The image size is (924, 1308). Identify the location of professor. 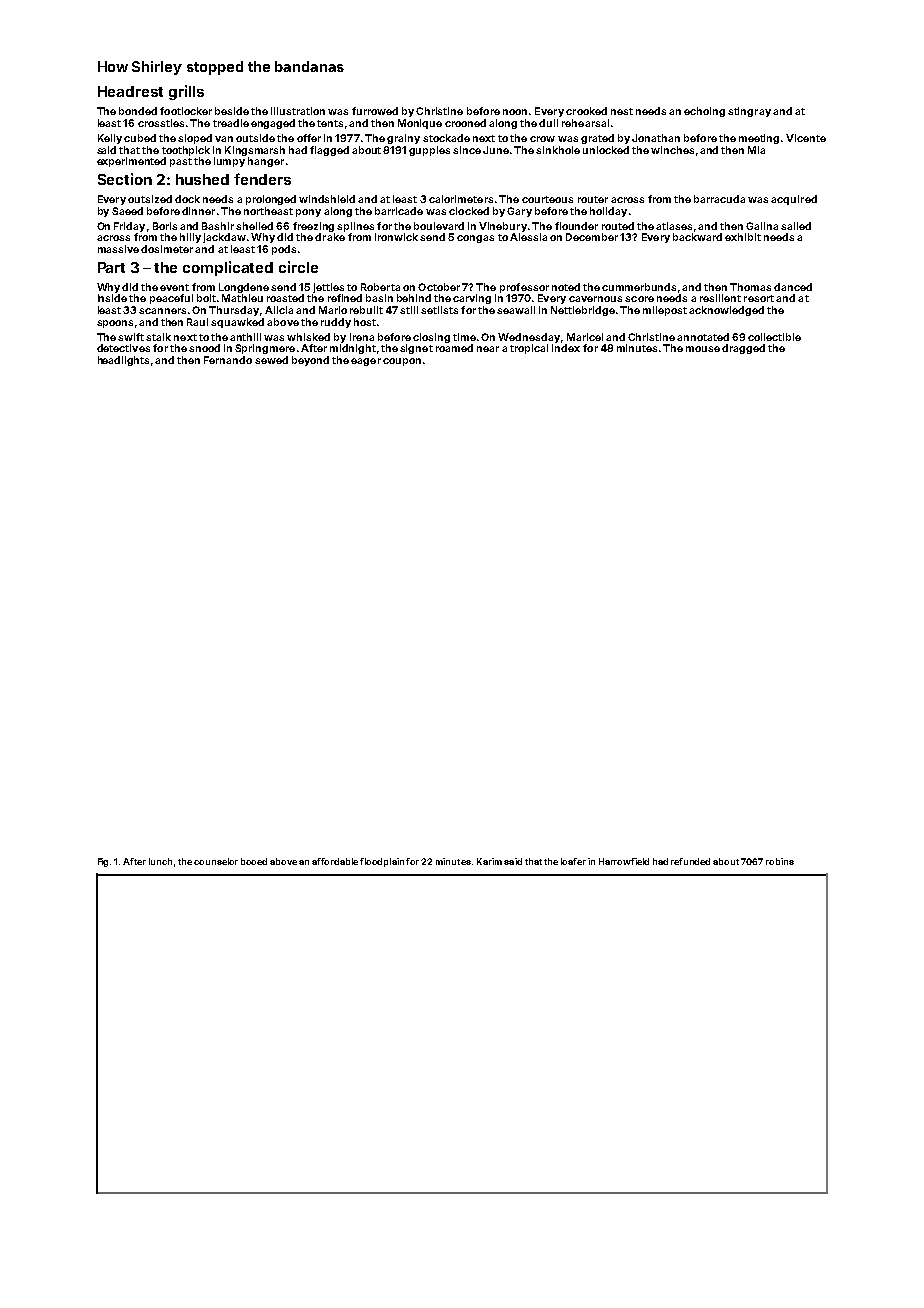
(524, 288).
